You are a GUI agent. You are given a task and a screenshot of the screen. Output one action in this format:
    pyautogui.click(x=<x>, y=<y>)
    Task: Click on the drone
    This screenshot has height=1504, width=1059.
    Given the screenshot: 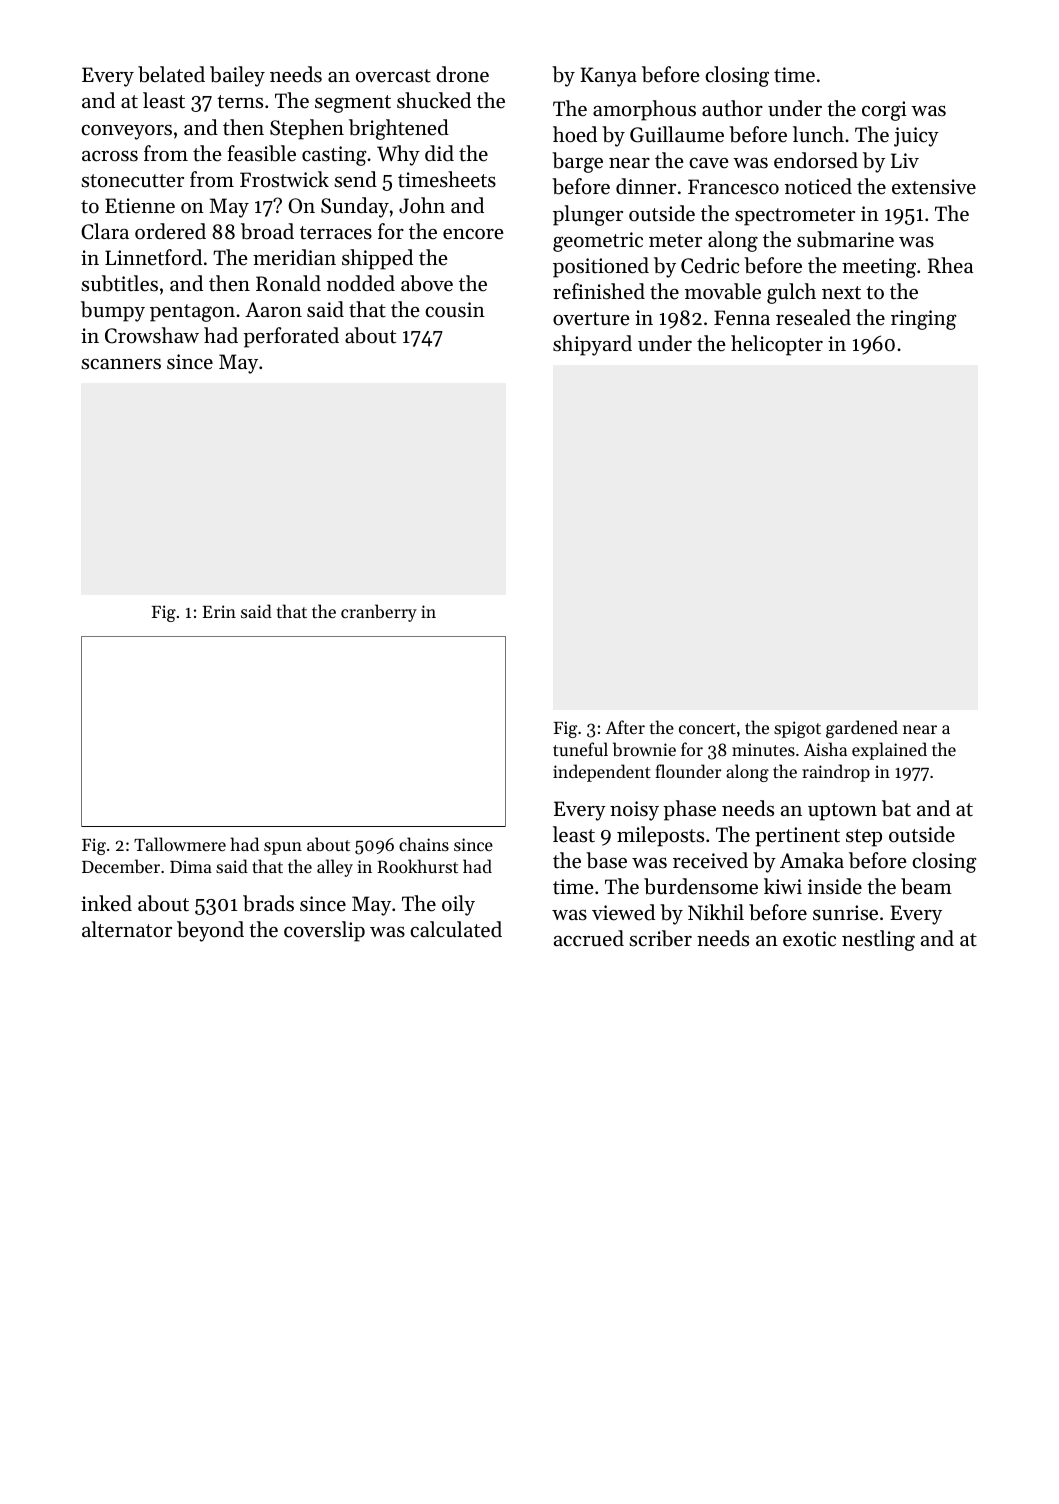 What is the action you would take?
    pyautogui.click(x=462, y=74)
